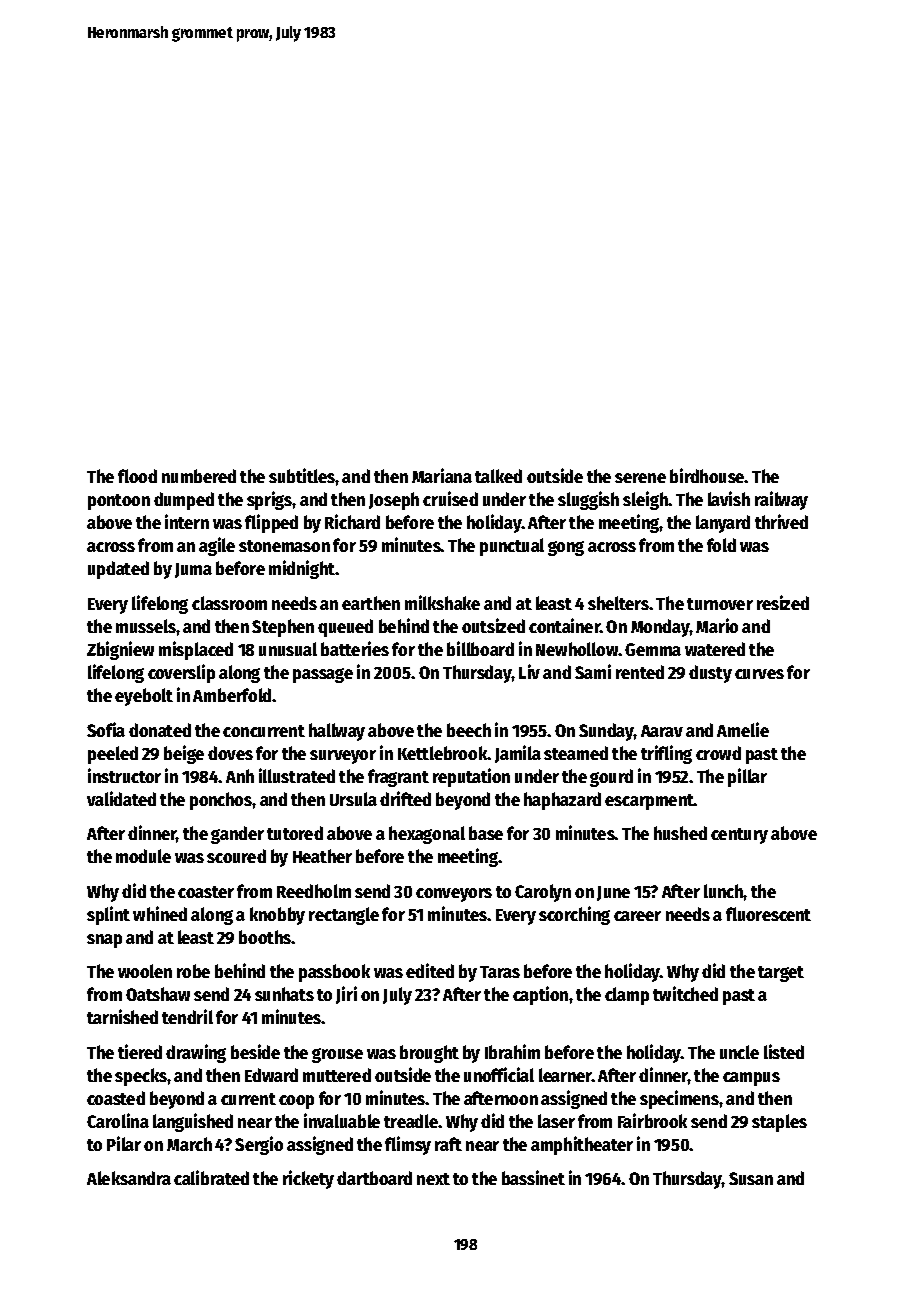 The width and height of the page is (908, 1316). What do you see at coordinates (645, 500) in the page?
I see `sleigh` at bounding box center [645, 500].
